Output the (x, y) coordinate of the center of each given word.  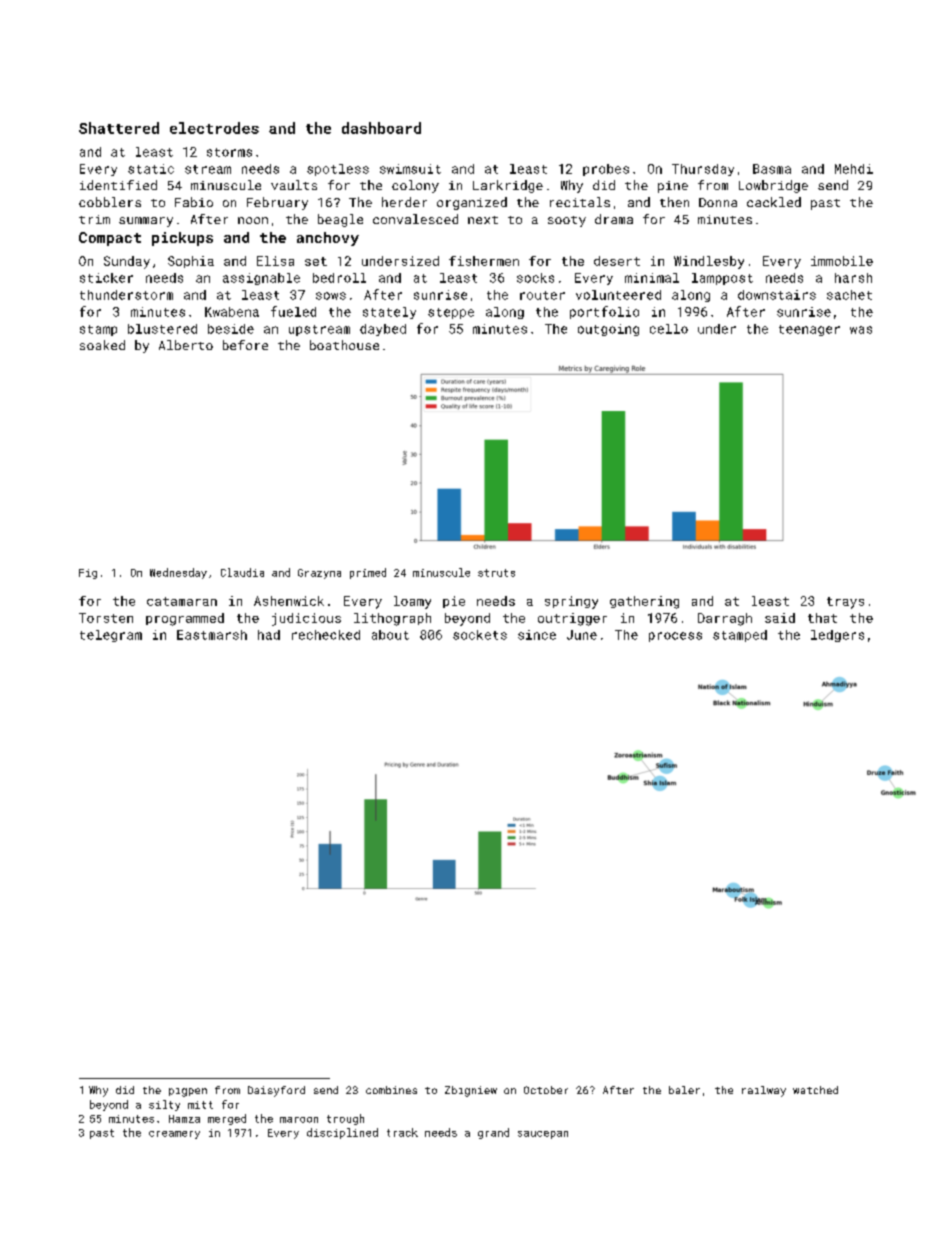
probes (606, 170)
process (675, 637)
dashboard (381, 128)
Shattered (119, 128)
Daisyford (276, 1091)
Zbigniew (471, 1091)
